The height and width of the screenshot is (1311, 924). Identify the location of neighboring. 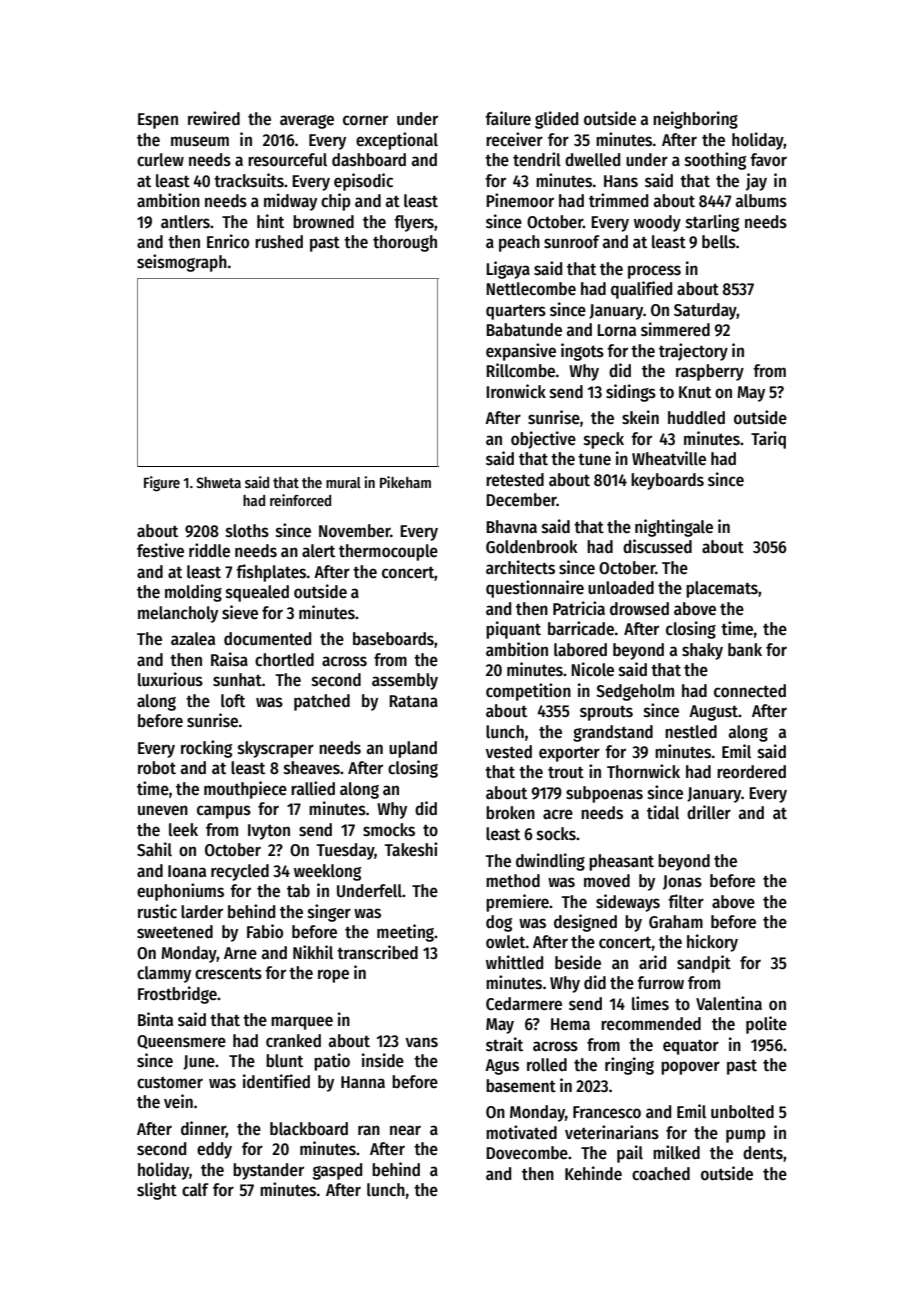
(695, 120).
